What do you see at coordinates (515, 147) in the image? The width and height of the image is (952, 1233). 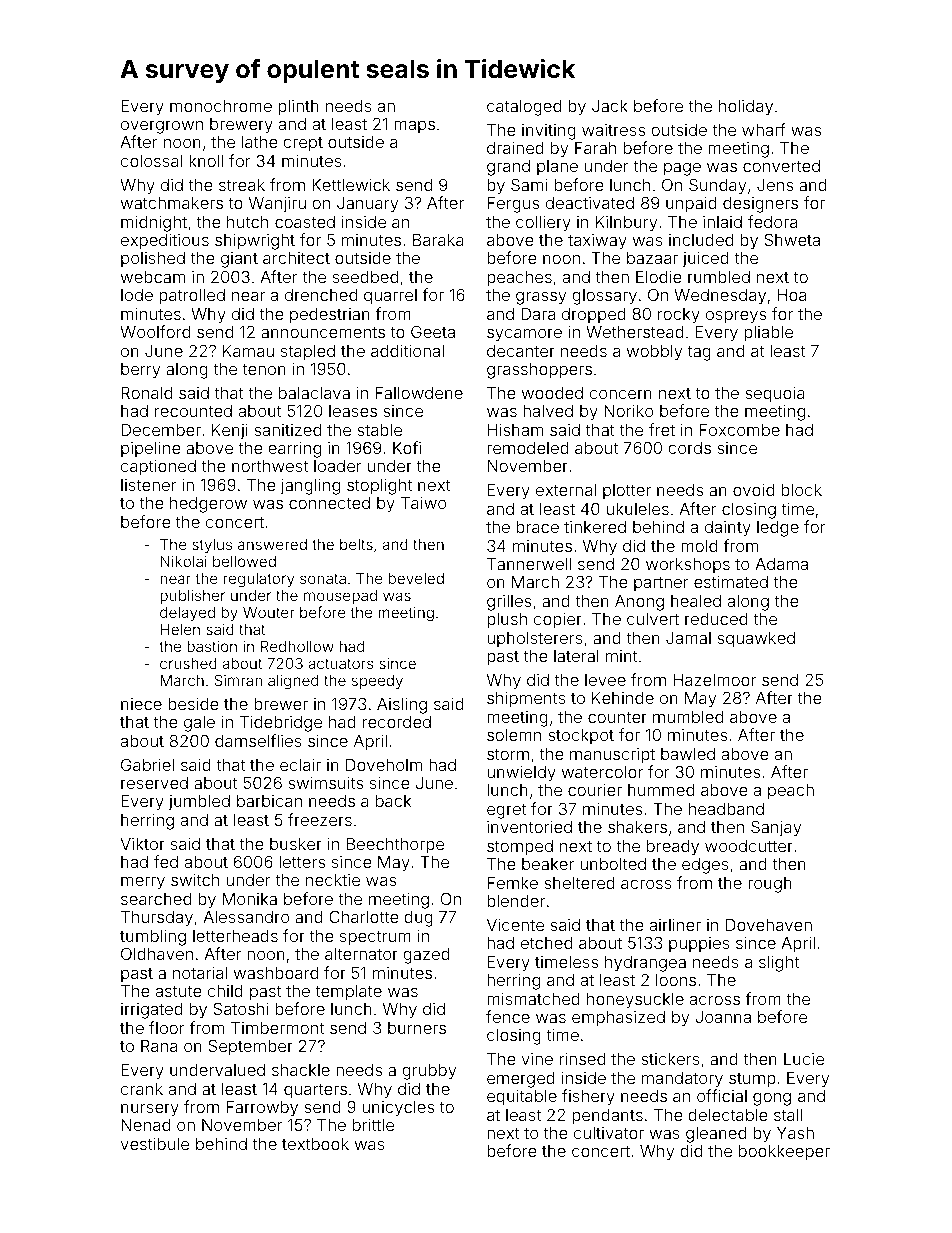 I see `drained` at bounding box center [515, 147].
